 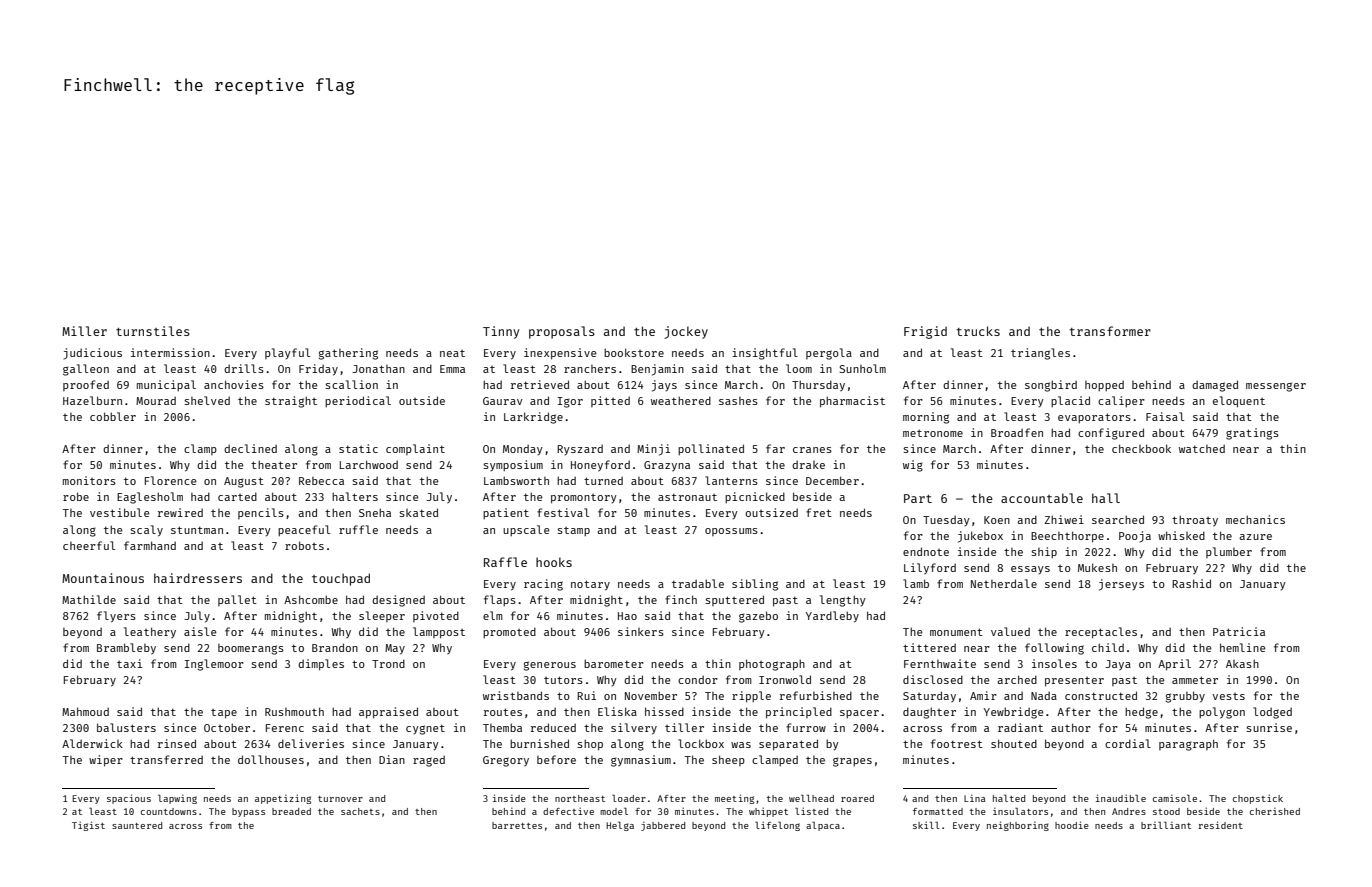 I want to click on ripple, so click(x=751, y=697).
